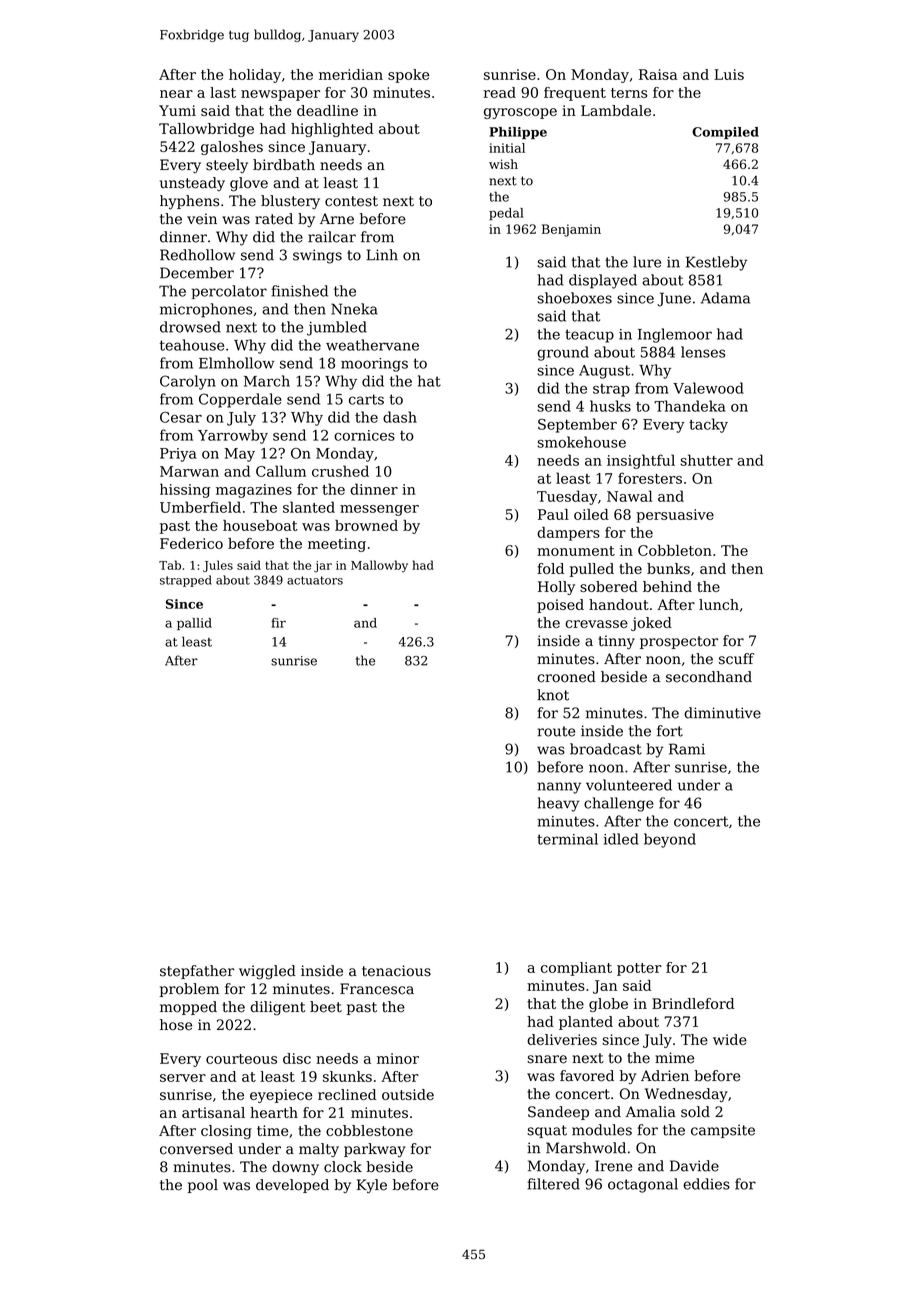 The image size is (924, 1311). What do you see at coordinates (176, 94) in the page?
I see `near` at bounding box center [176, 94].
